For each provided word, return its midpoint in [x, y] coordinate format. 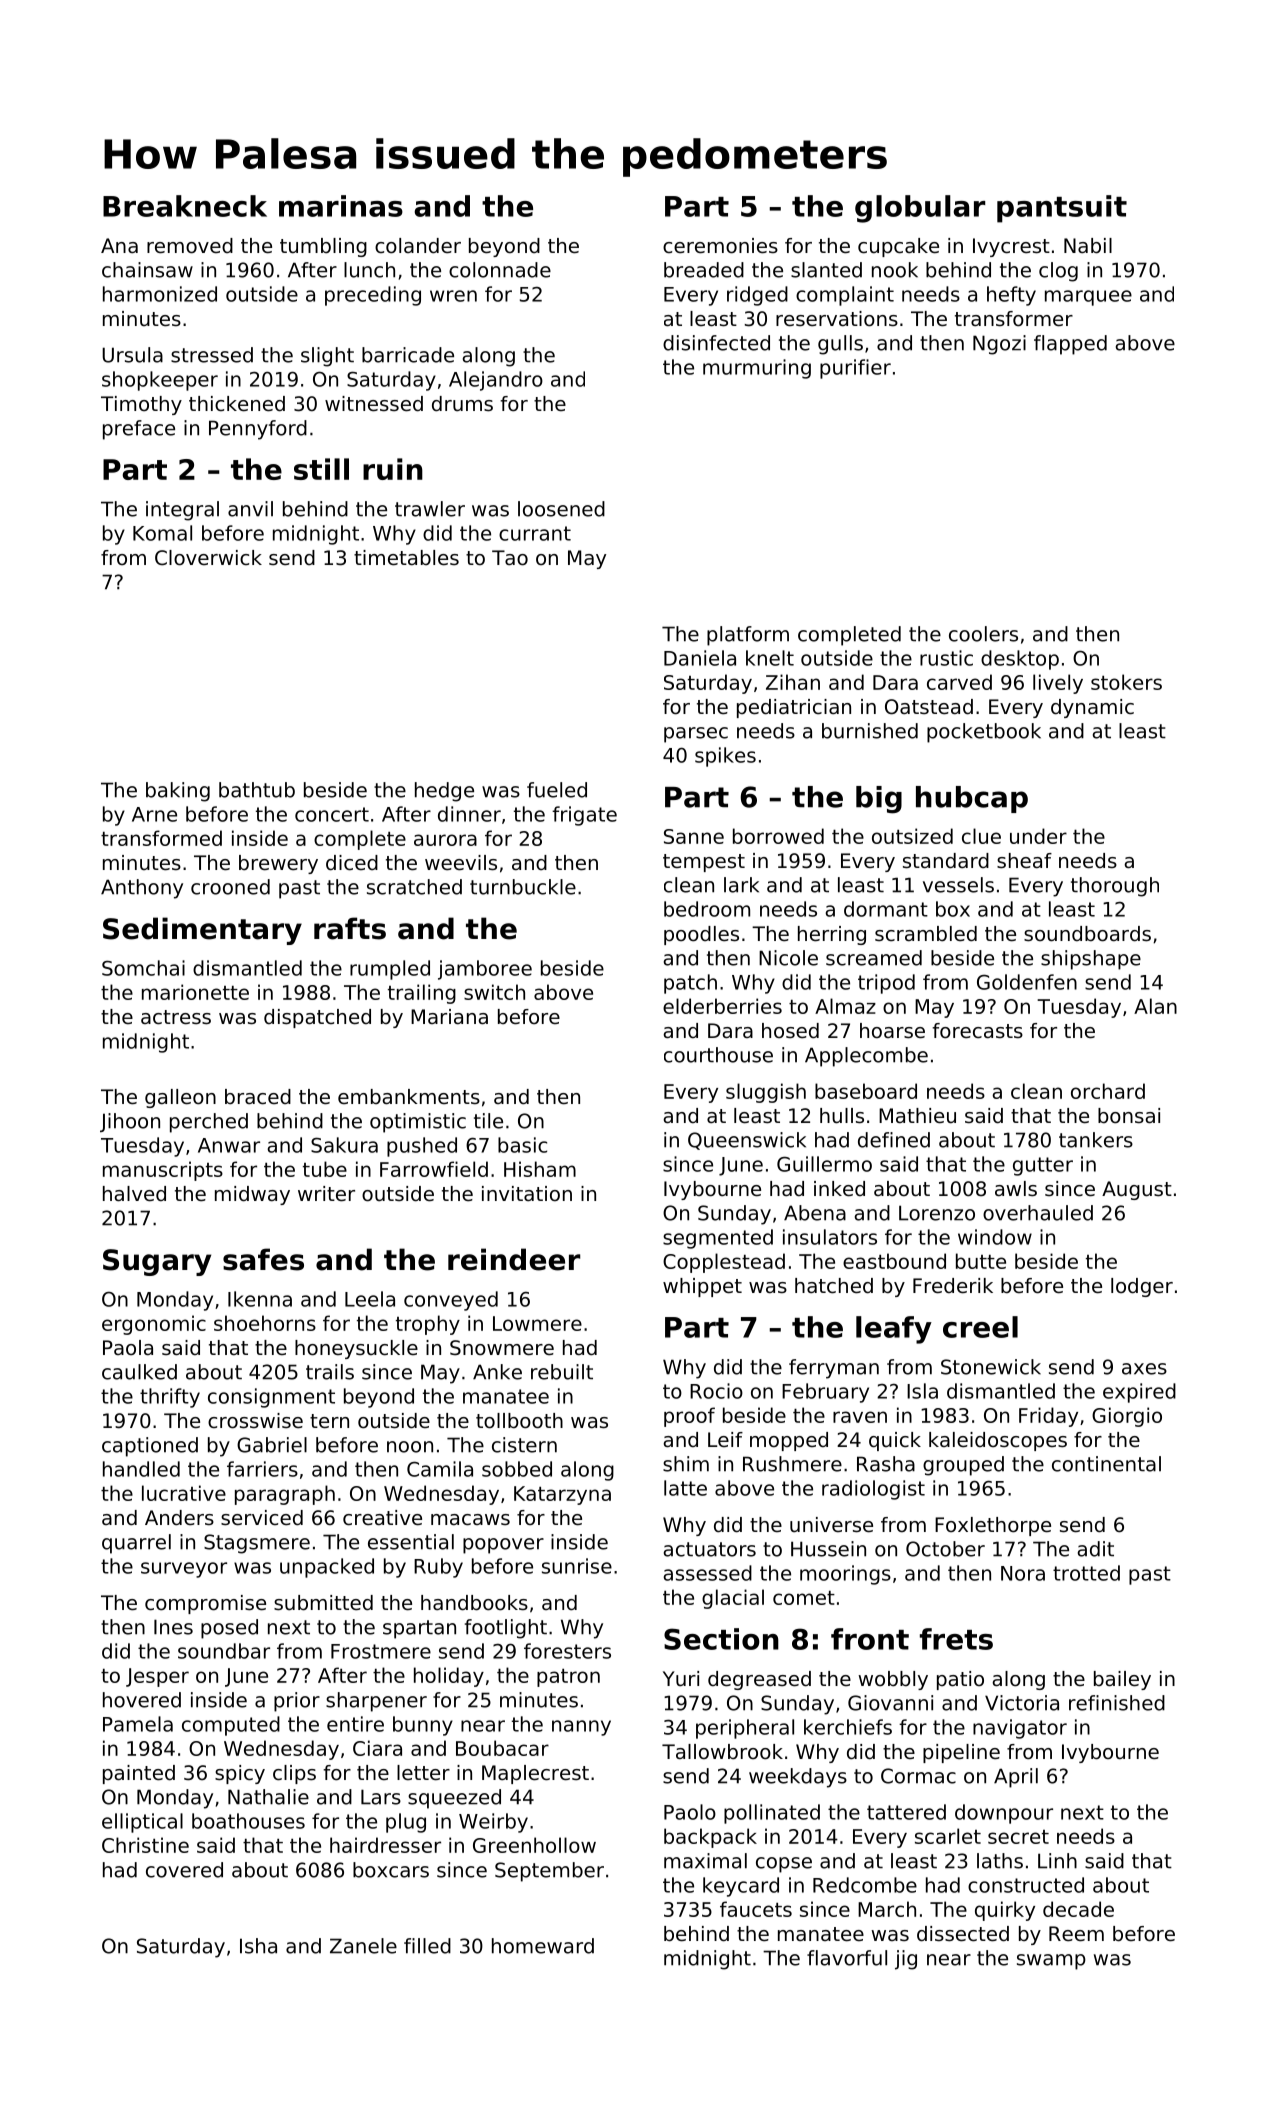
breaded [704, 270]
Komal [162, 533]
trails [330, 1372]
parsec [696, 735]
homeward [543, 1946]
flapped [1070, 345]
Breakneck [185, 206]
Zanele [363, 1946]
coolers [983, 634]
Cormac [918, 1776]
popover [503, 1546]
